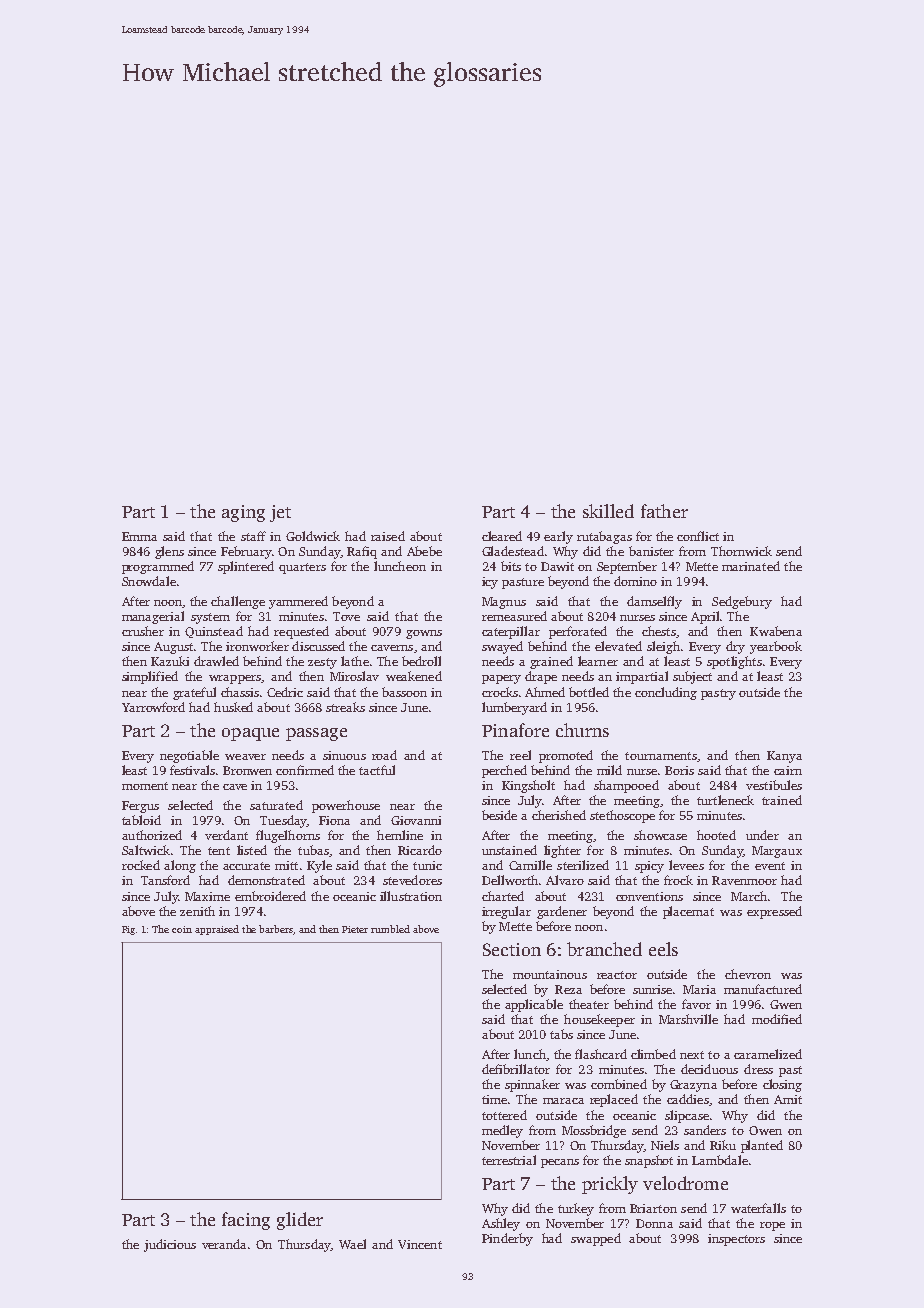  What do you see at coordinates (494, 1099) in the page?
I see `time` at bounding box center [494, 1099].
